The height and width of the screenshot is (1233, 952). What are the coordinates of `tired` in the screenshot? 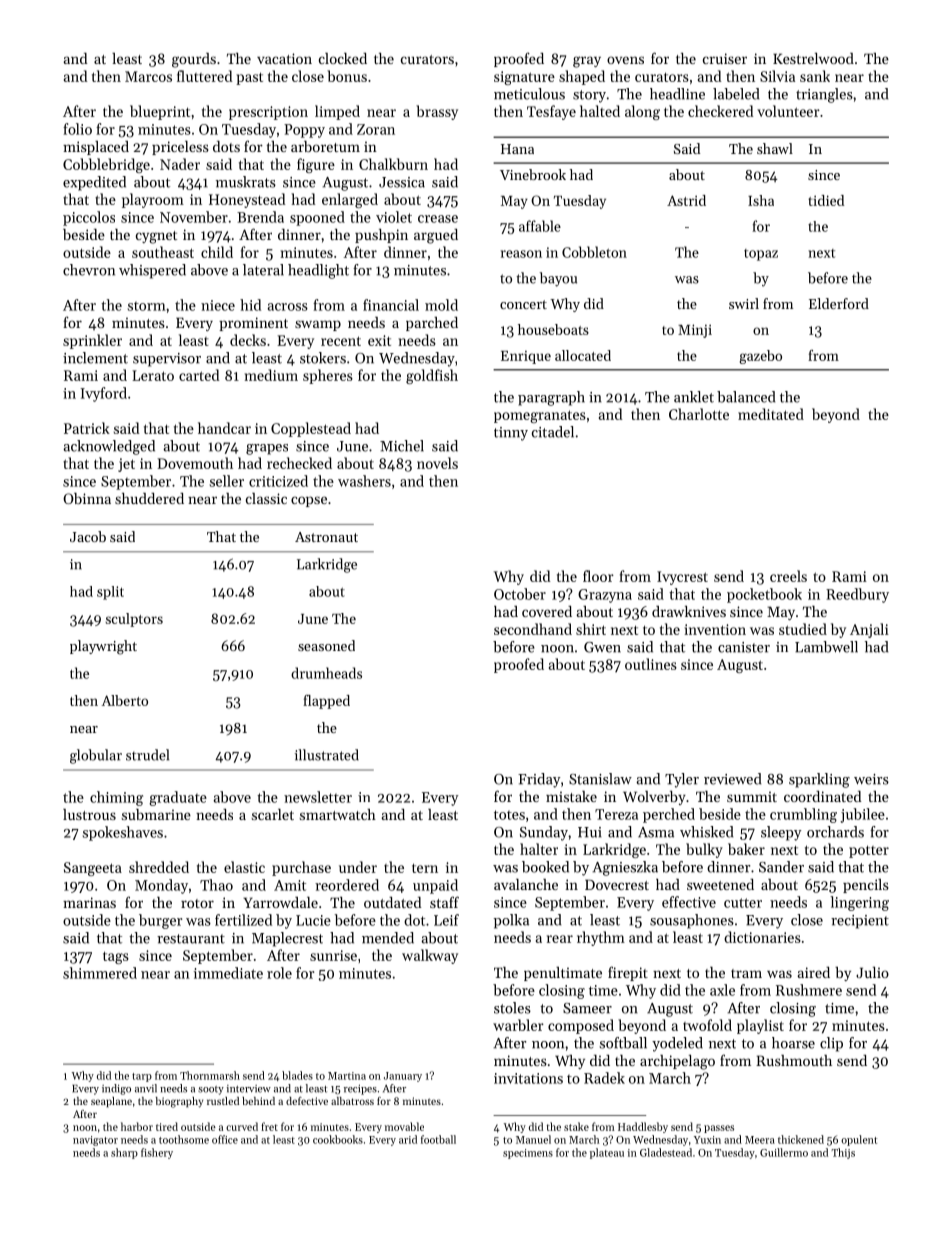 It's located at (167, 1126).
